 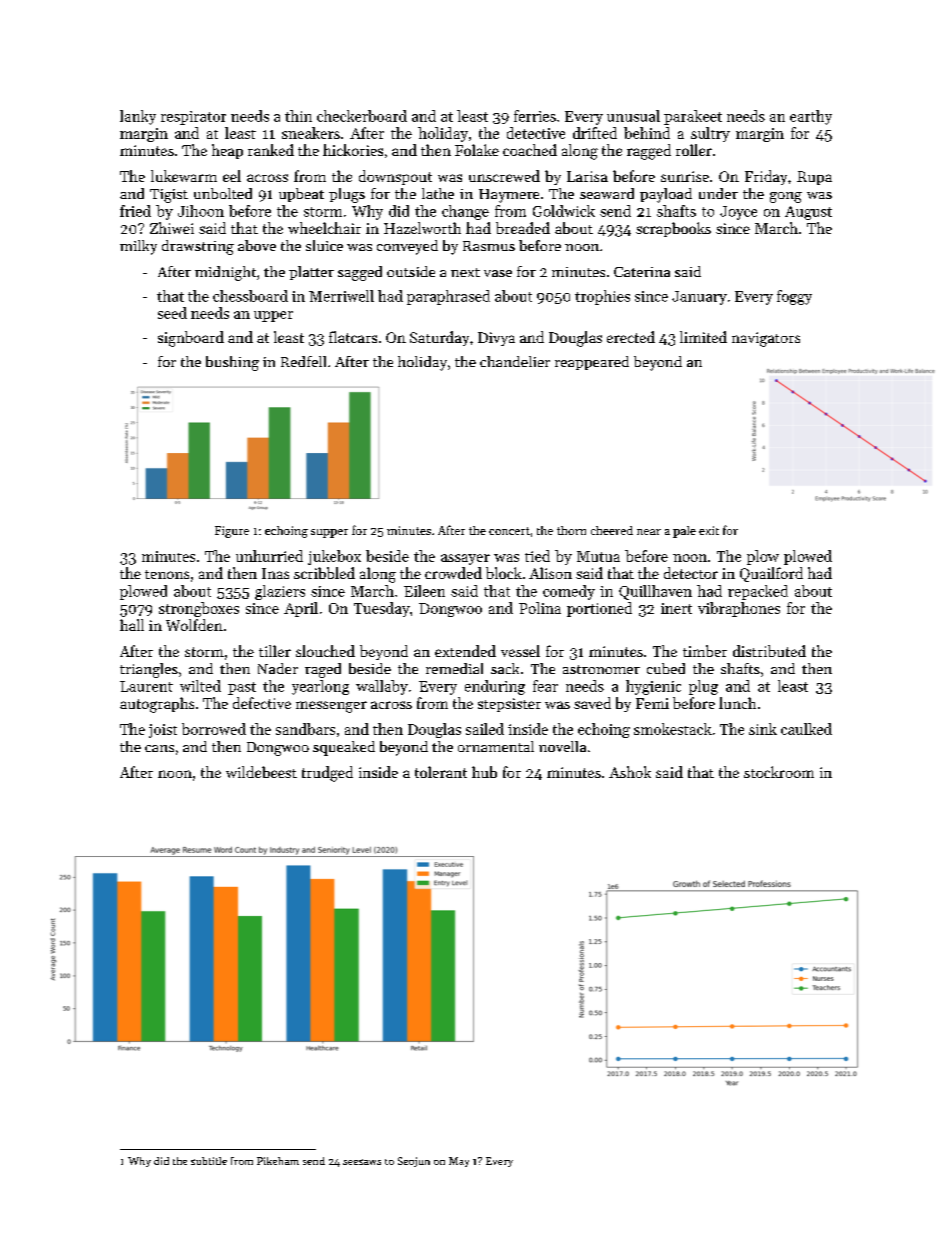 What do you see at coordinates (630, 772) in the document?
I see `Ashok` at bounding box center [630, 772].
